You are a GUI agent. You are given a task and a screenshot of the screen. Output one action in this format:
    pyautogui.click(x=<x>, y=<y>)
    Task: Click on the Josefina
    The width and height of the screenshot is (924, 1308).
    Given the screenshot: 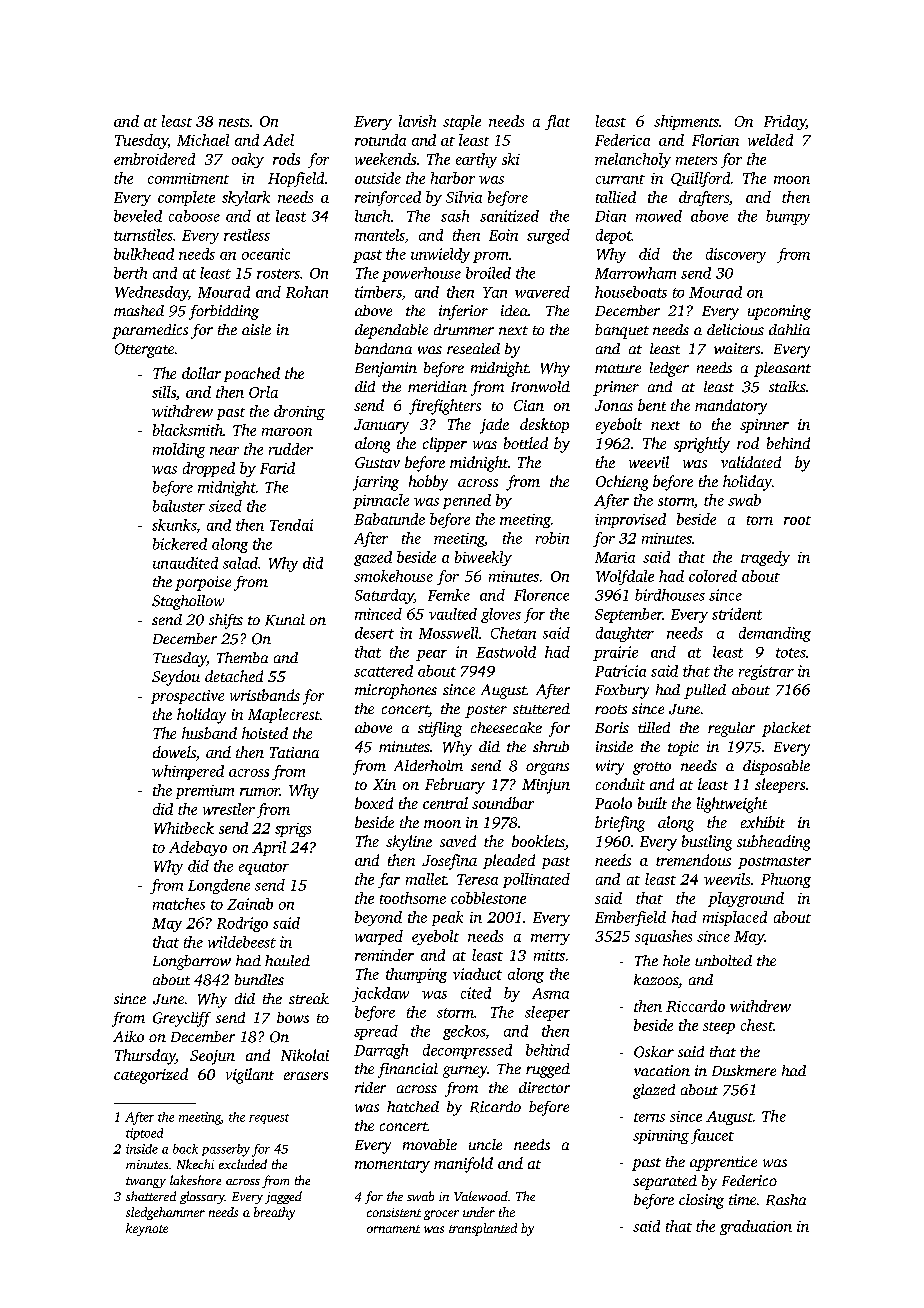 What is the action you would take?
    pyautogui.click(x=449, y=862)
